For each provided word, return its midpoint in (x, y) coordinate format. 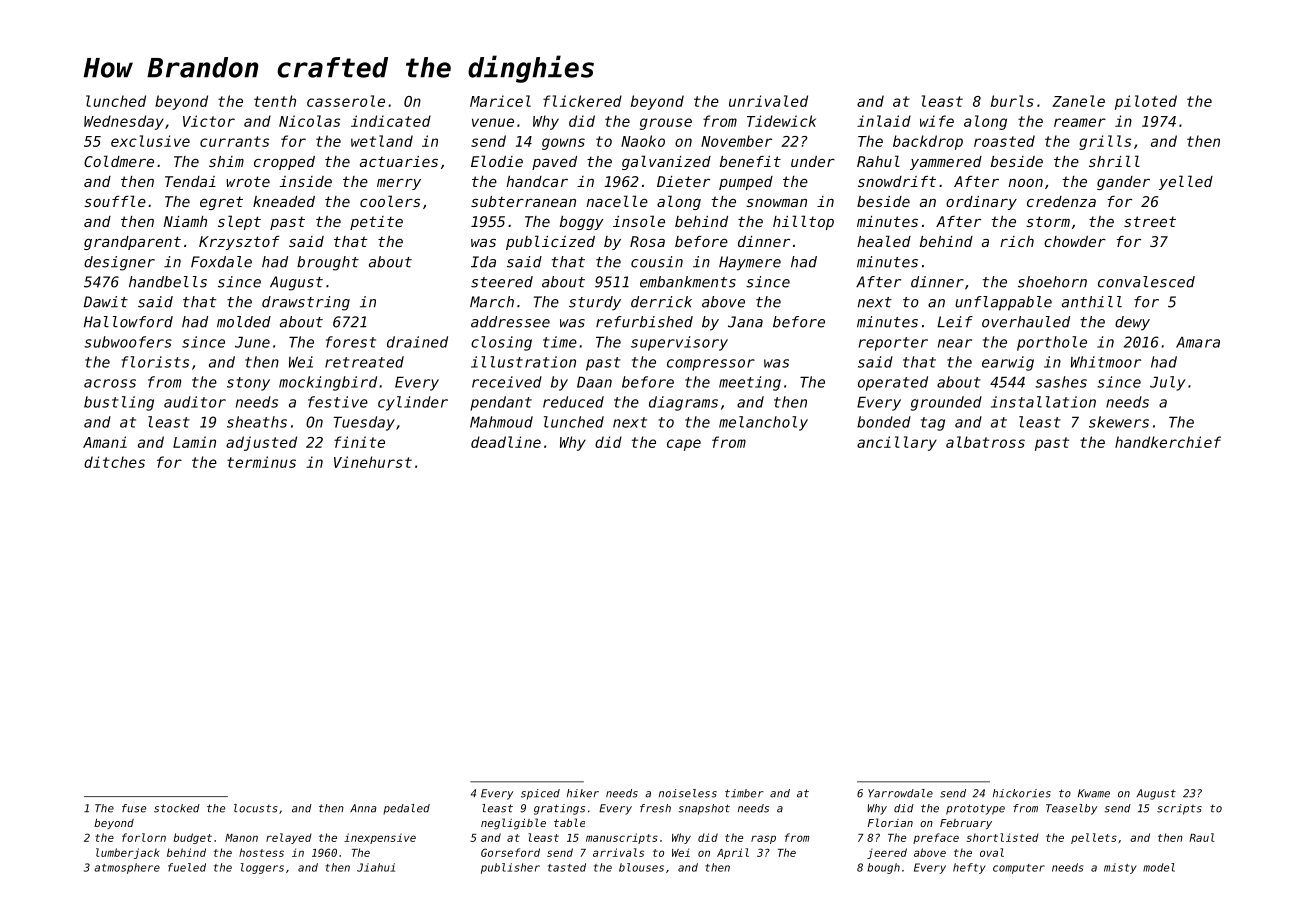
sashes (1061, 382)
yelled (1186, 182)
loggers (262, 868)
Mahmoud (501, 422)
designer (119, 263)
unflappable (1003, 303)
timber (744, 793)
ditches (114, 462)
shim (226, 161)
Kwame (1094, 793)
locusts (256, 808)
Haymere (750, 263)
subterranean (523, 201)
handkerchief (1168, 442)
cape (684, 445)
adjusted (261, 443)
